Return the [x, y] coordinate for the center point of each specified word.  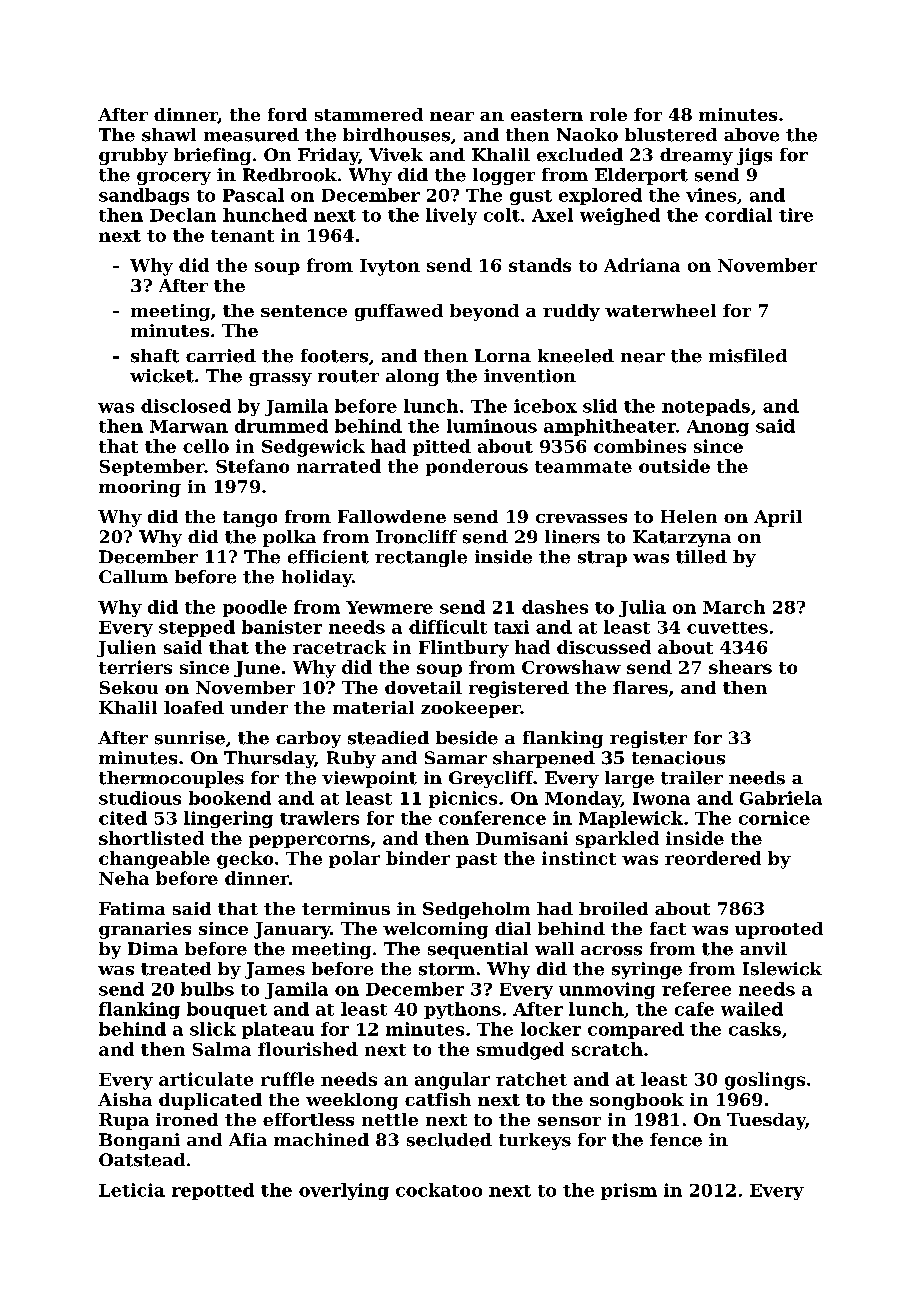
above [751, 135]
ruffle [287, 1079]
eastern [547, 115]
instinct [579, 858]
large [629, 779]
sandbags [144, 196]
